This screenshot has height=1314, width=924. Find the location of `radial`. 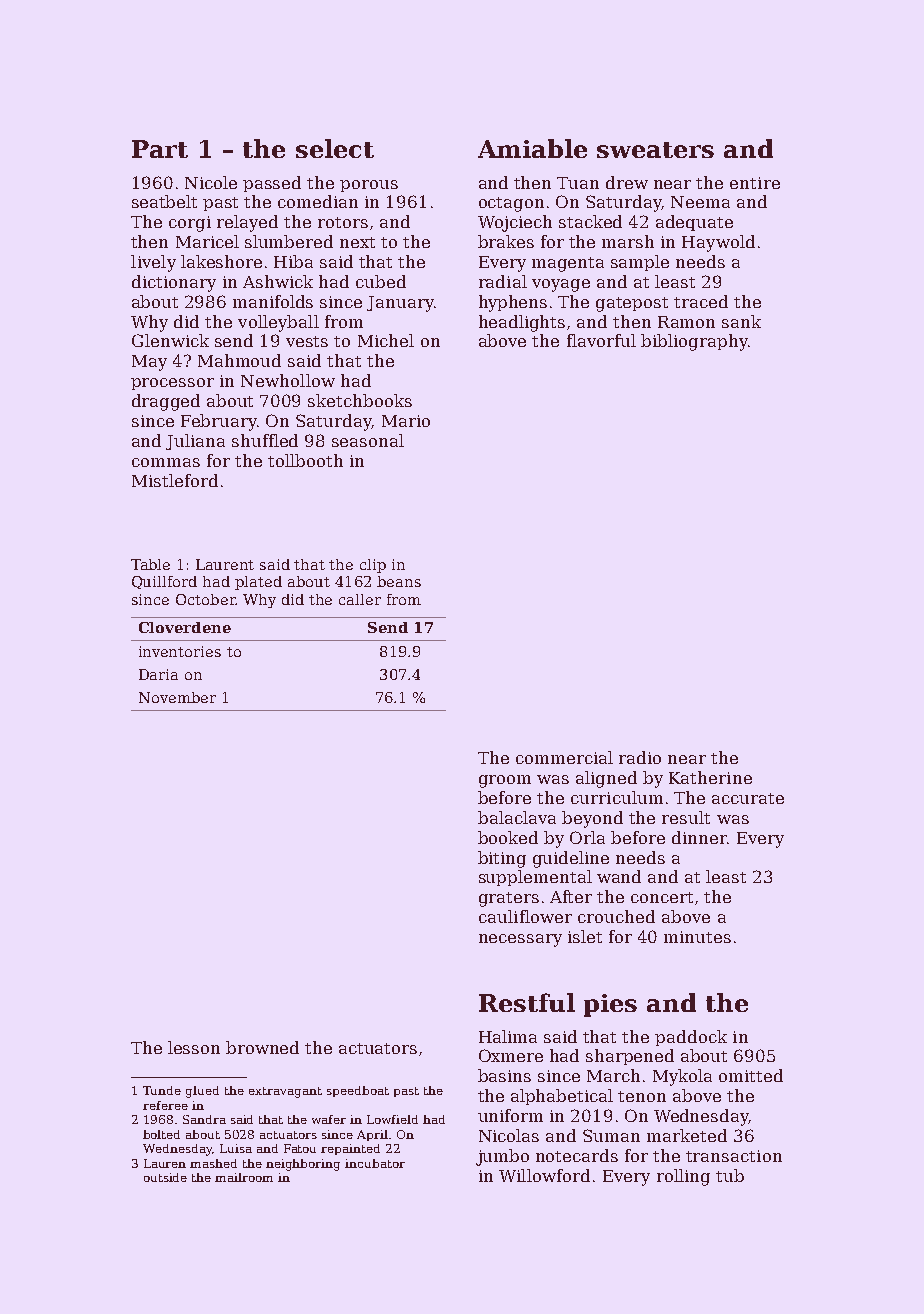

radial is located at coordinates (503, 281).
